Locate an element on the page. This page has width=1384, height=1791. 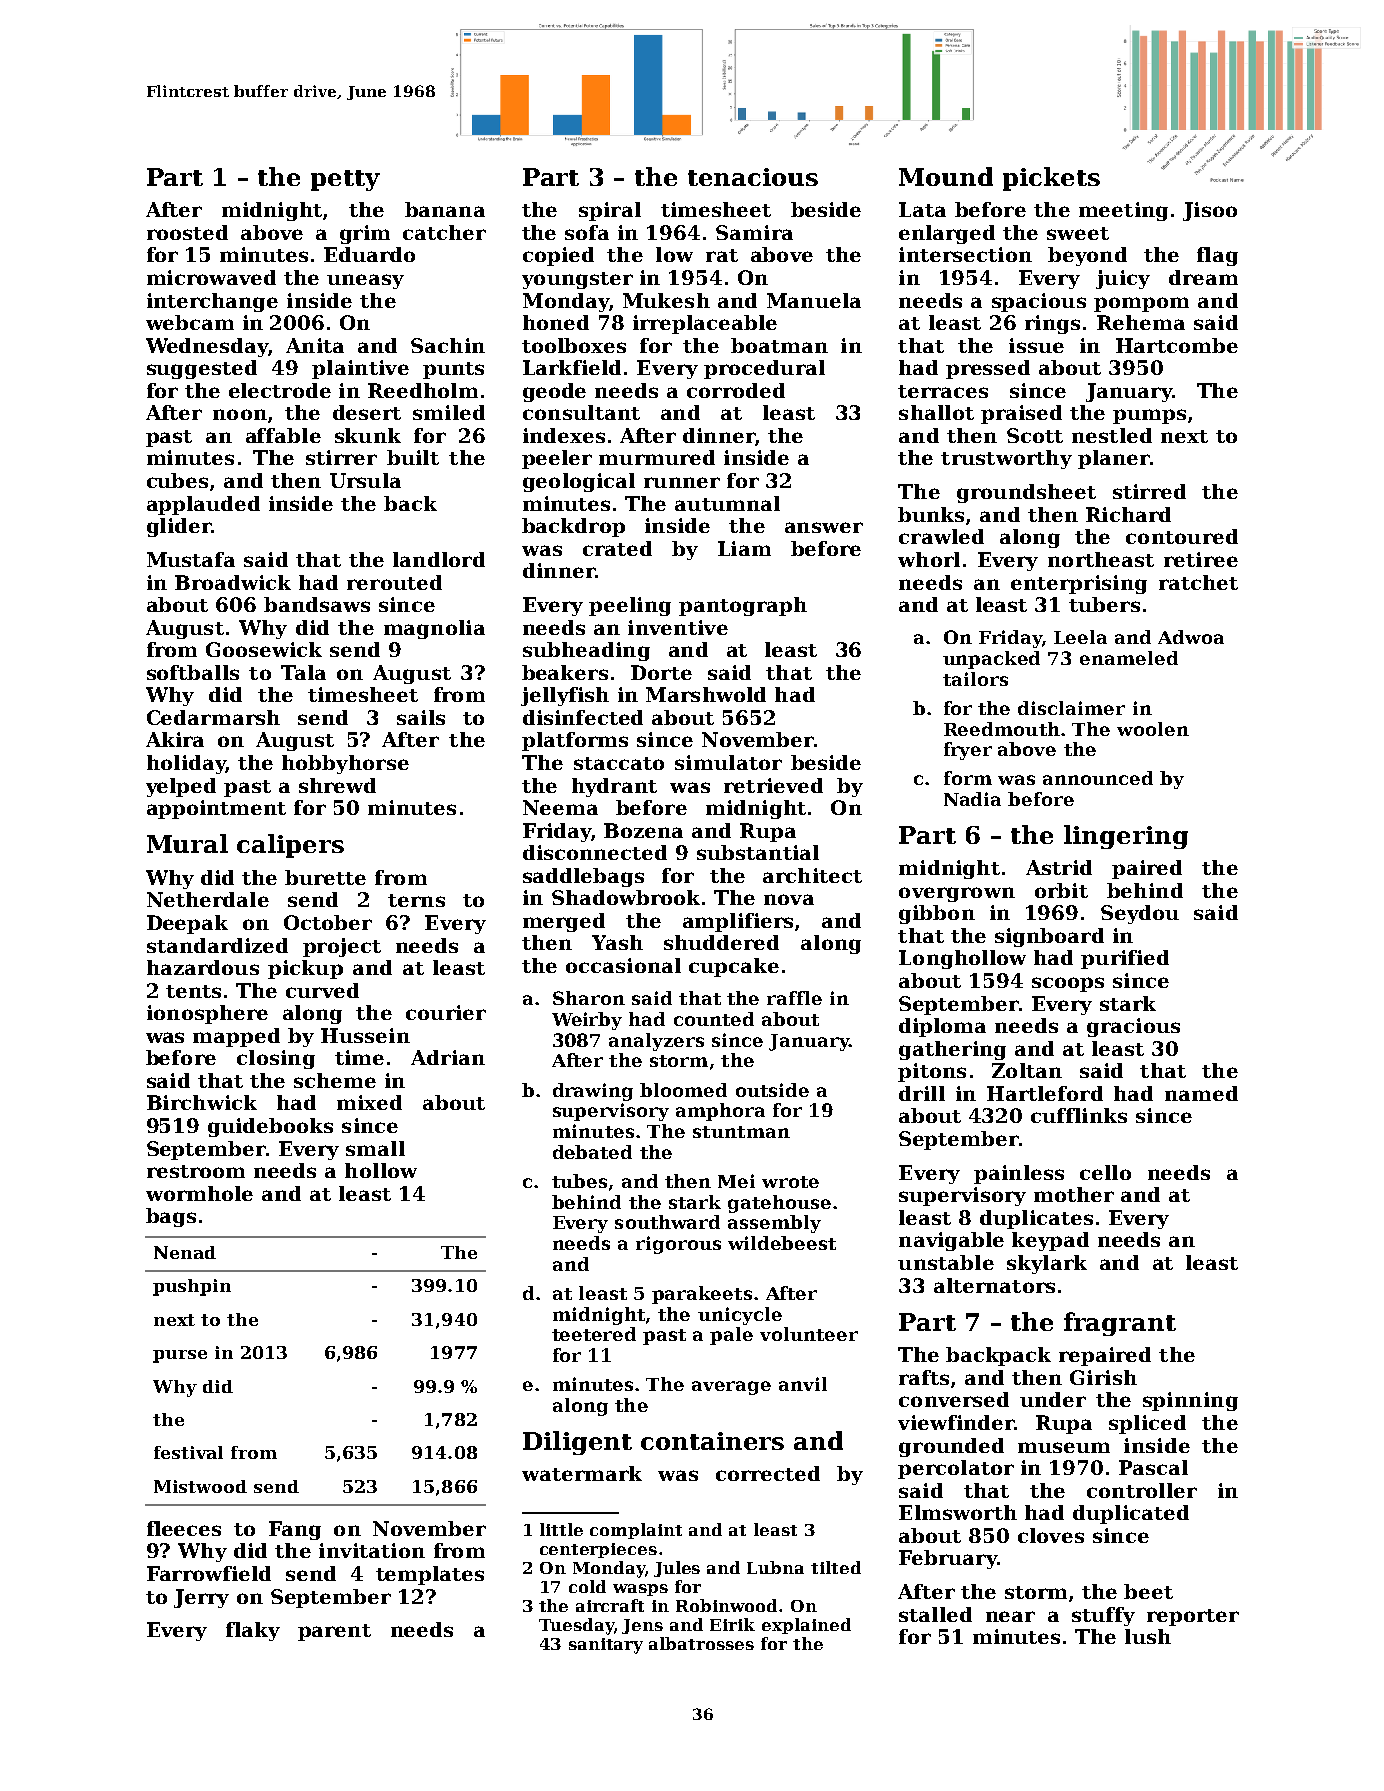
cold is located at coordinates (587, 1586).
